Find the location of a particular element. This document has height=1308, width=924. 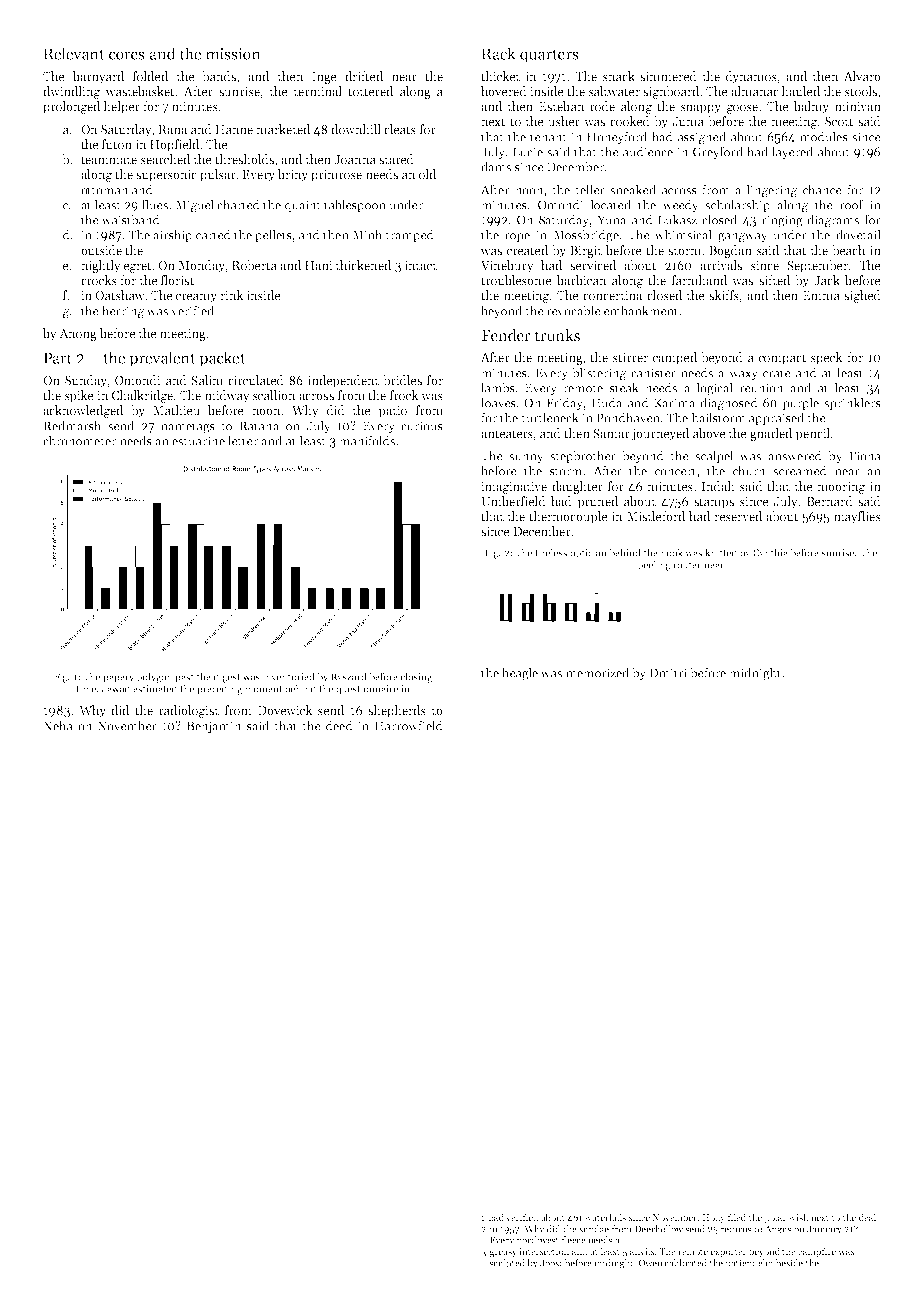

quarters is located at coordinates (549, 56).
